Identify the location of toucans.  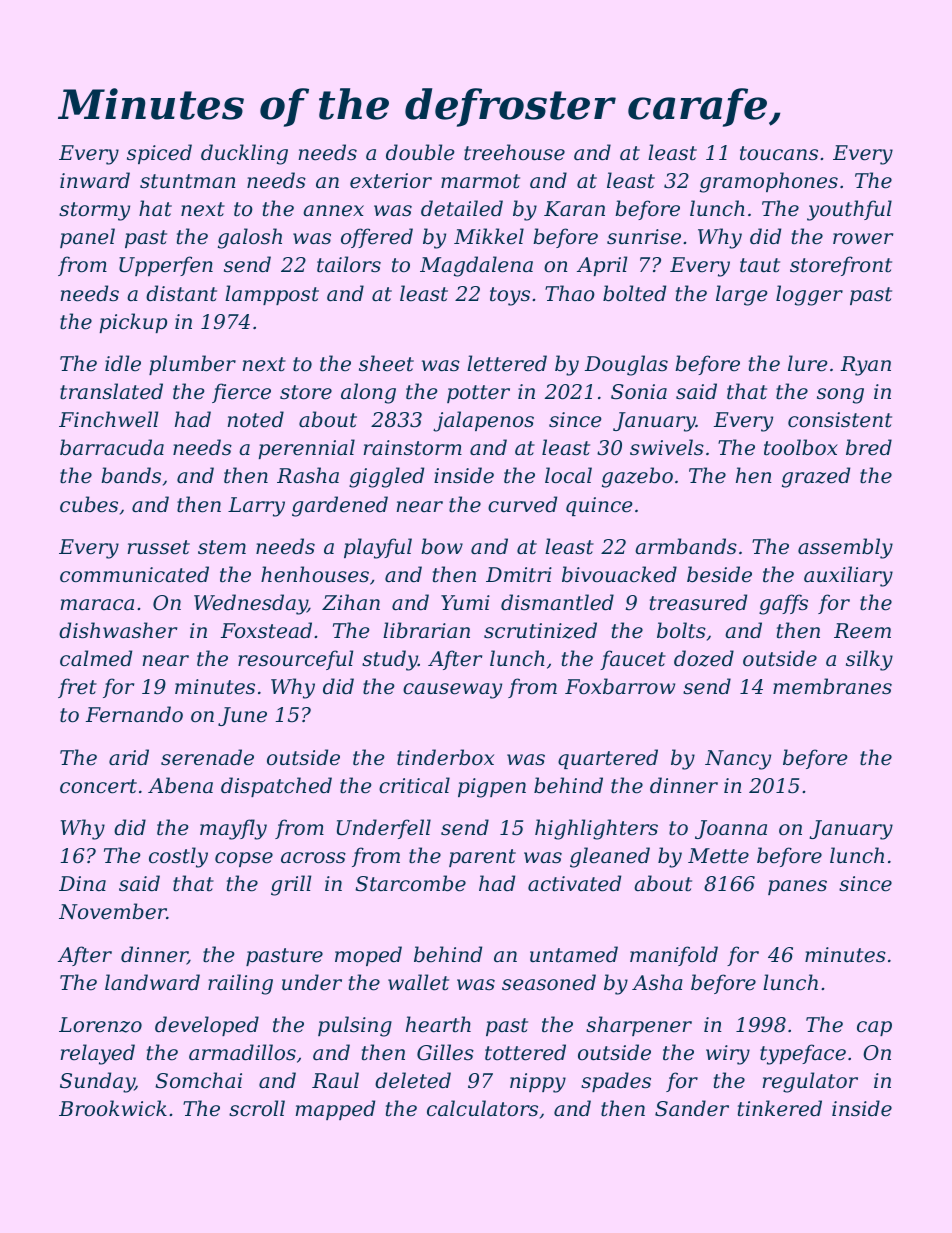
(779, 153).
